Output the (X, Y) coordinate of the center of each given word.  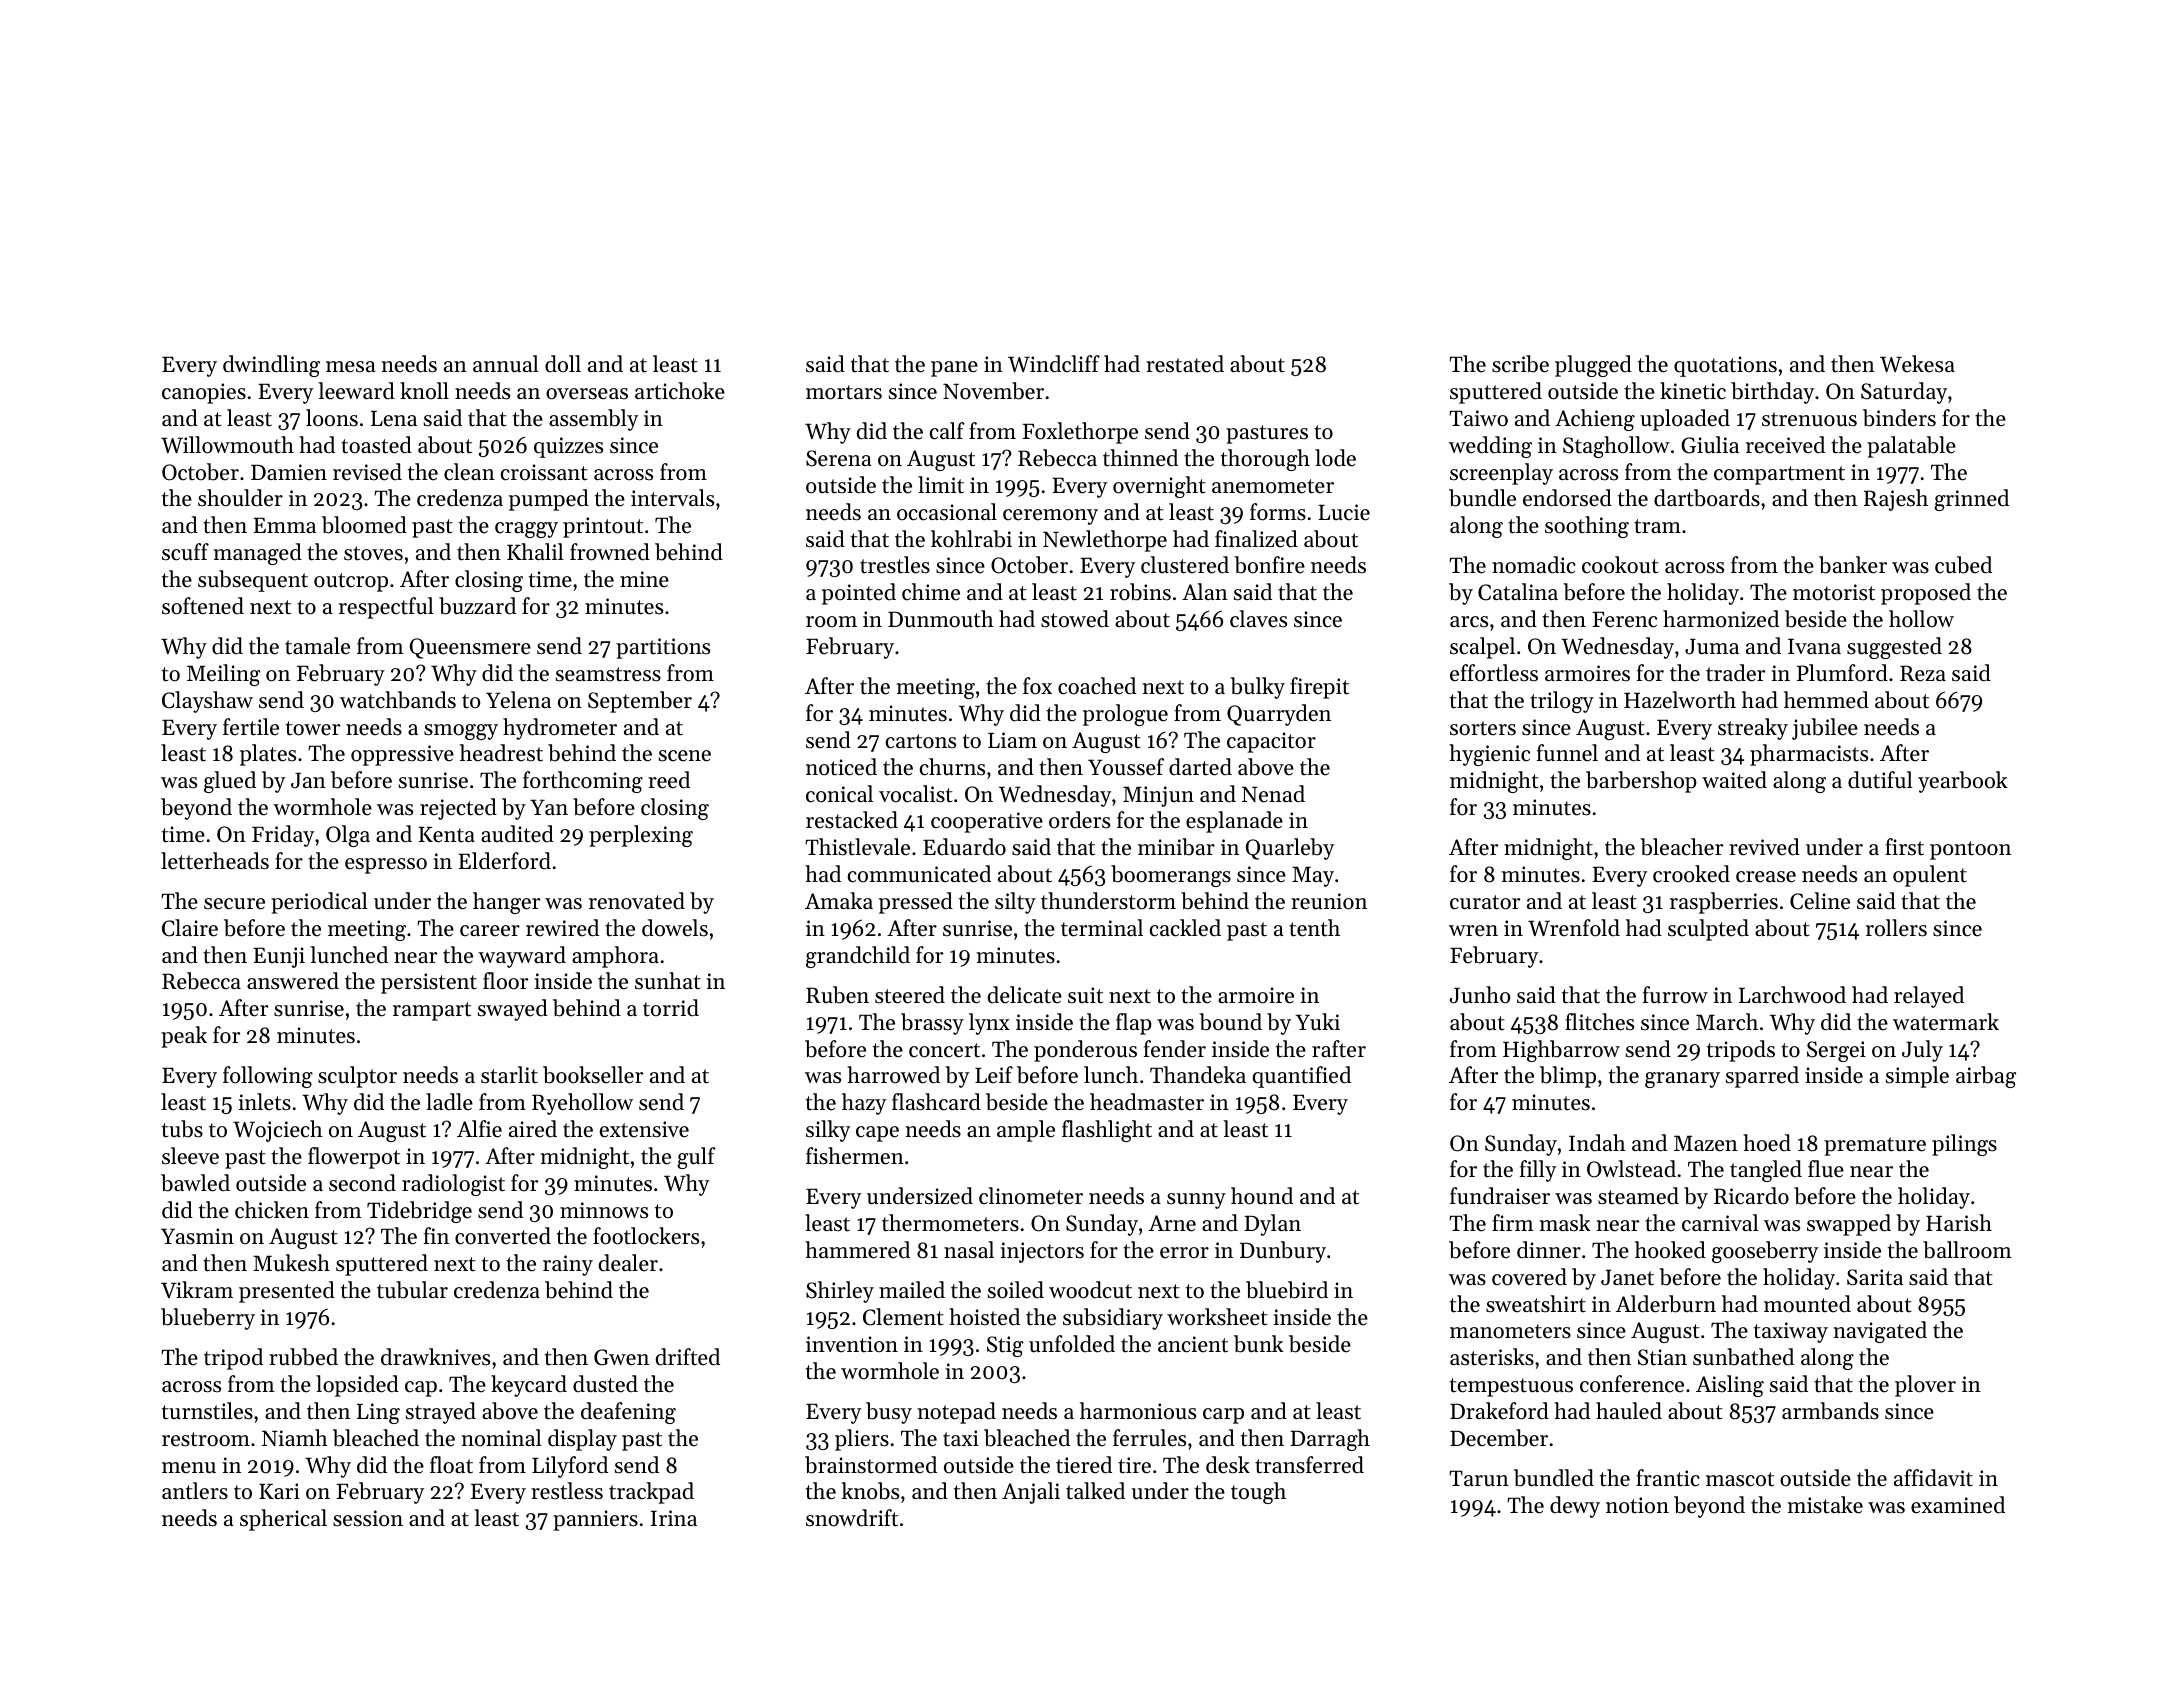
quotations (1725, 366)
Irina (674, 1518)
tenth (1314, 928)
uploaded (1685, 420)
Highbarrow (1561, 1051)
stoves (373, 553)
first (1904, 847)
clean (469, 472)
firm (1513, 1222)
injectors (1042, 1252)
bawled (195, 1183)
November (993, 391)
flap (1134, 1024)
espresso (386, 866)
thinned (1140, 458)
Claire (190, 928)
